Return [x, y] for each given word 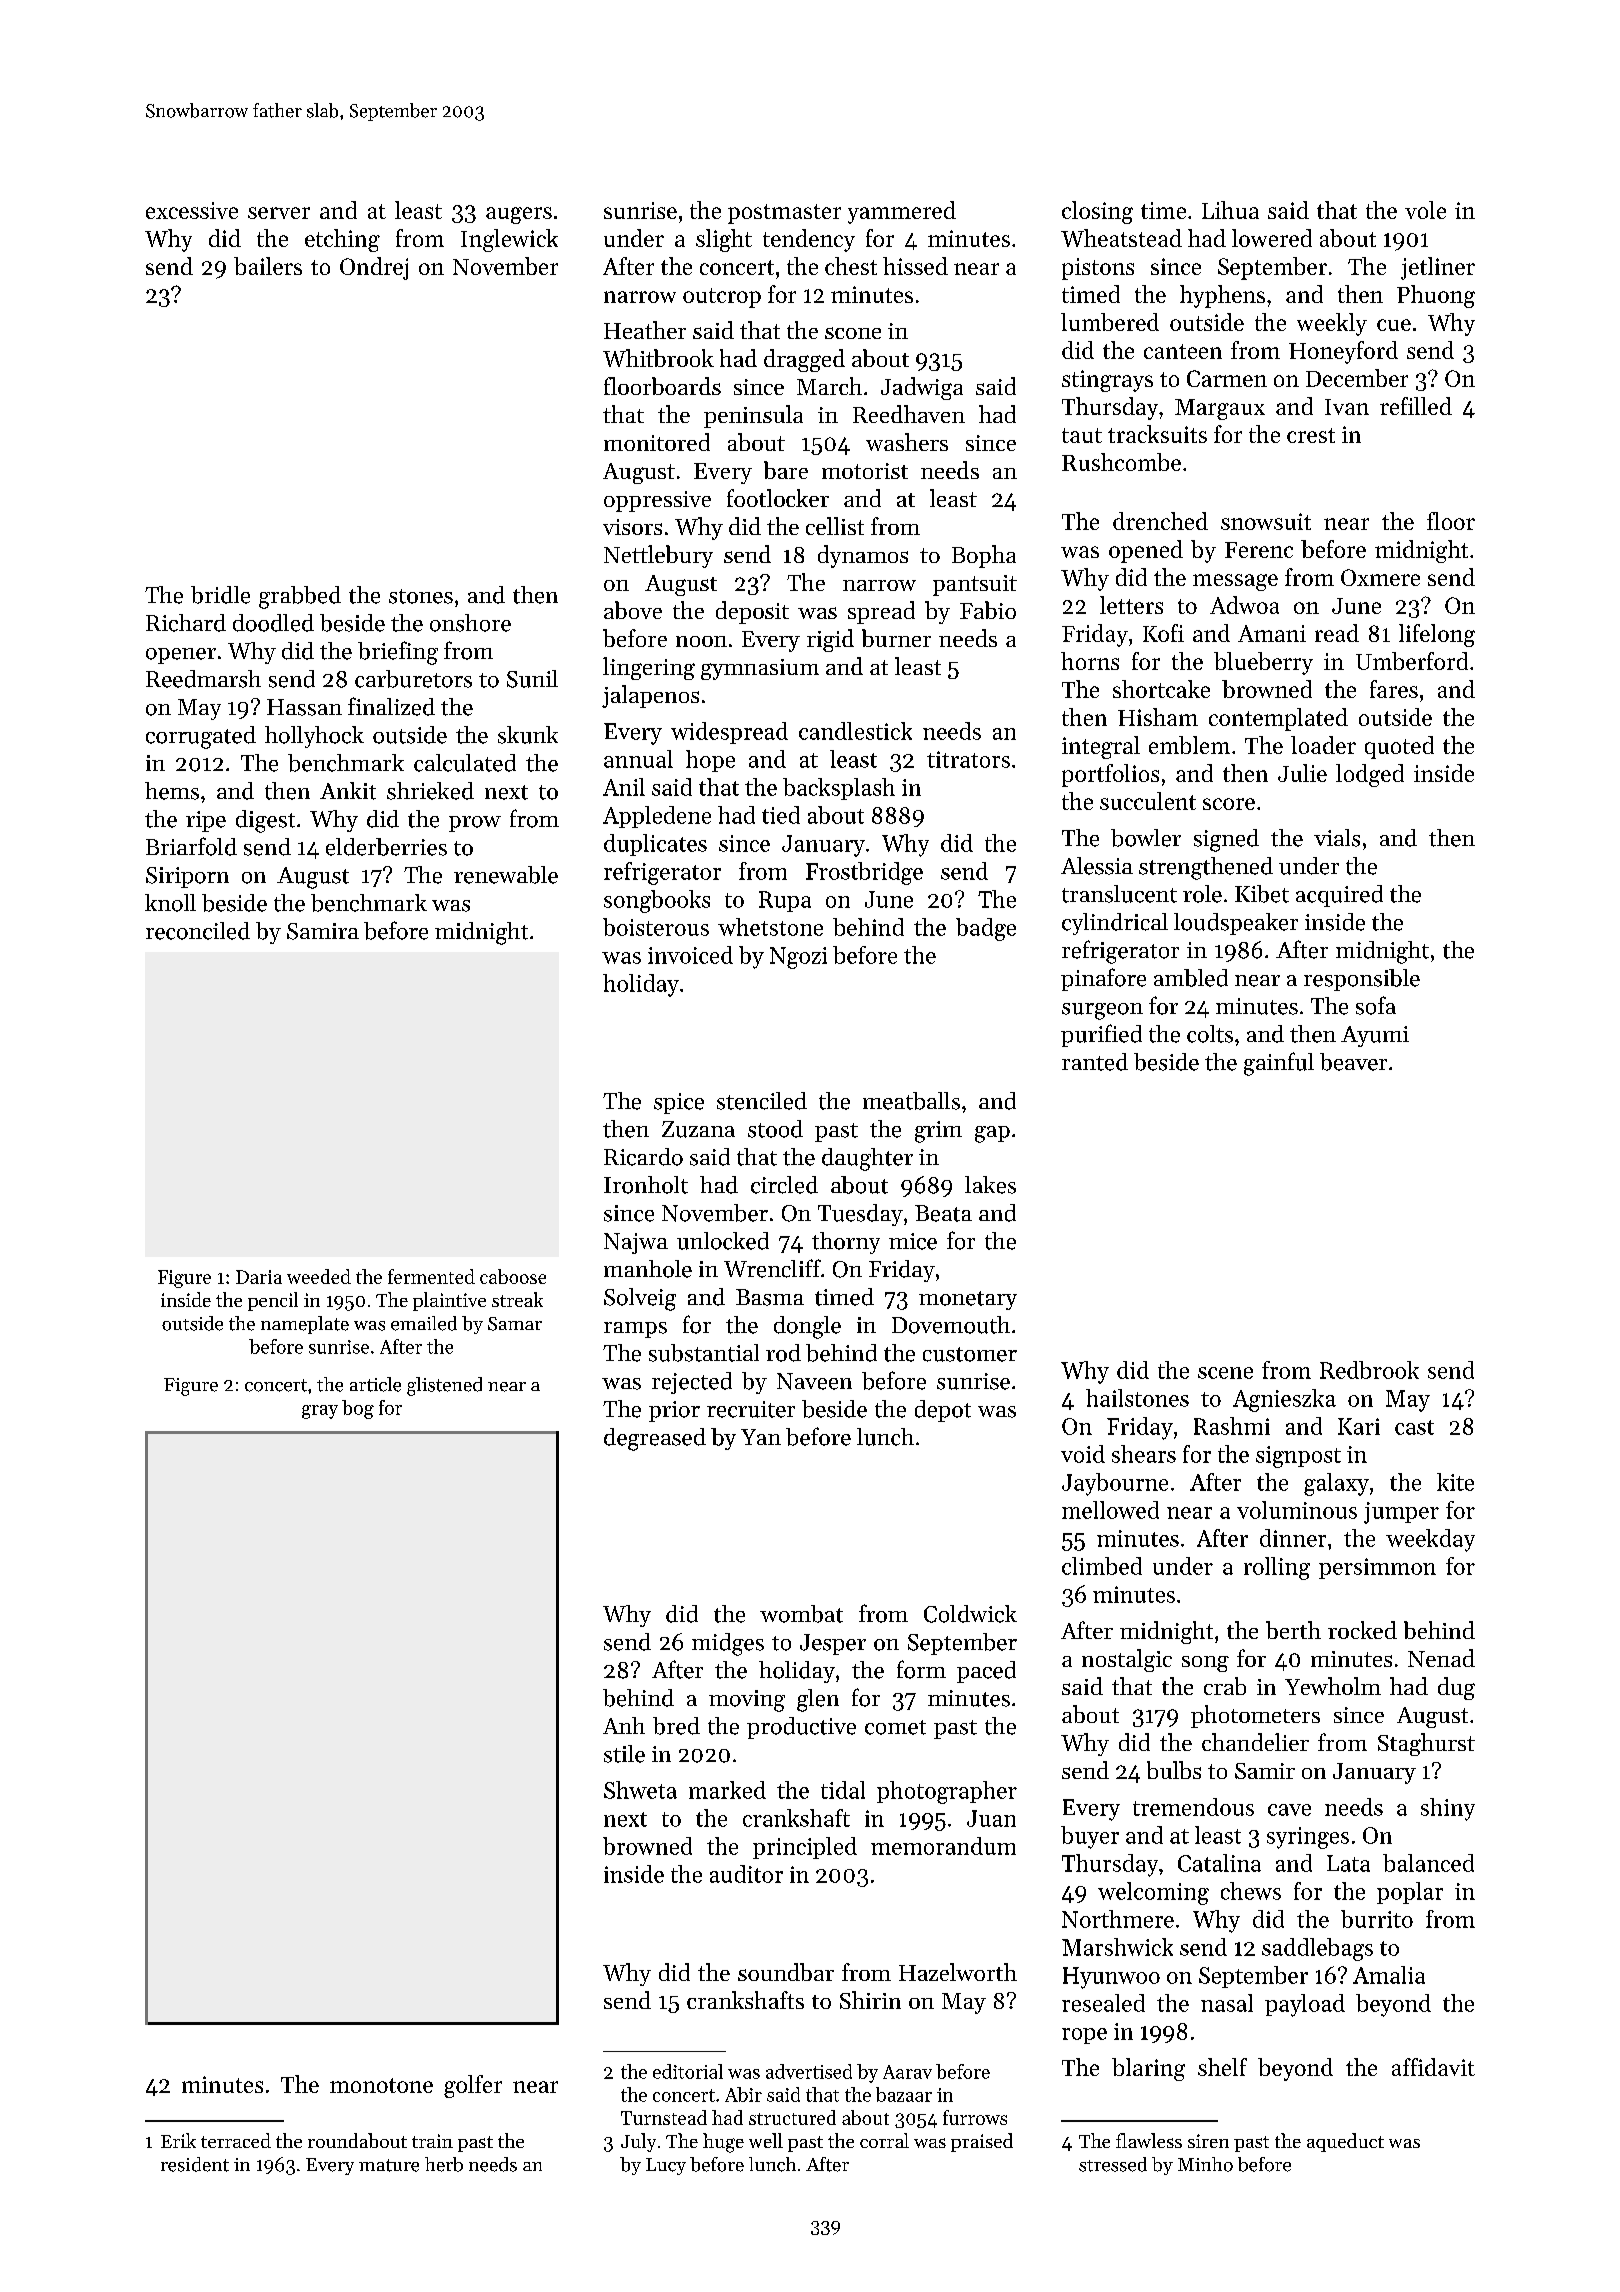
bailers [268, 266]
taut [1082, 435]
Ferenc [1259, 550]
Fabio [988, 610]
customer [970, 1354]
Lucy [666, 2166]
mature [389, 2165]
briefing [398, 653]
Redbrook [1369, 1370]
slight [724, 240]
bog [358, 1409]
